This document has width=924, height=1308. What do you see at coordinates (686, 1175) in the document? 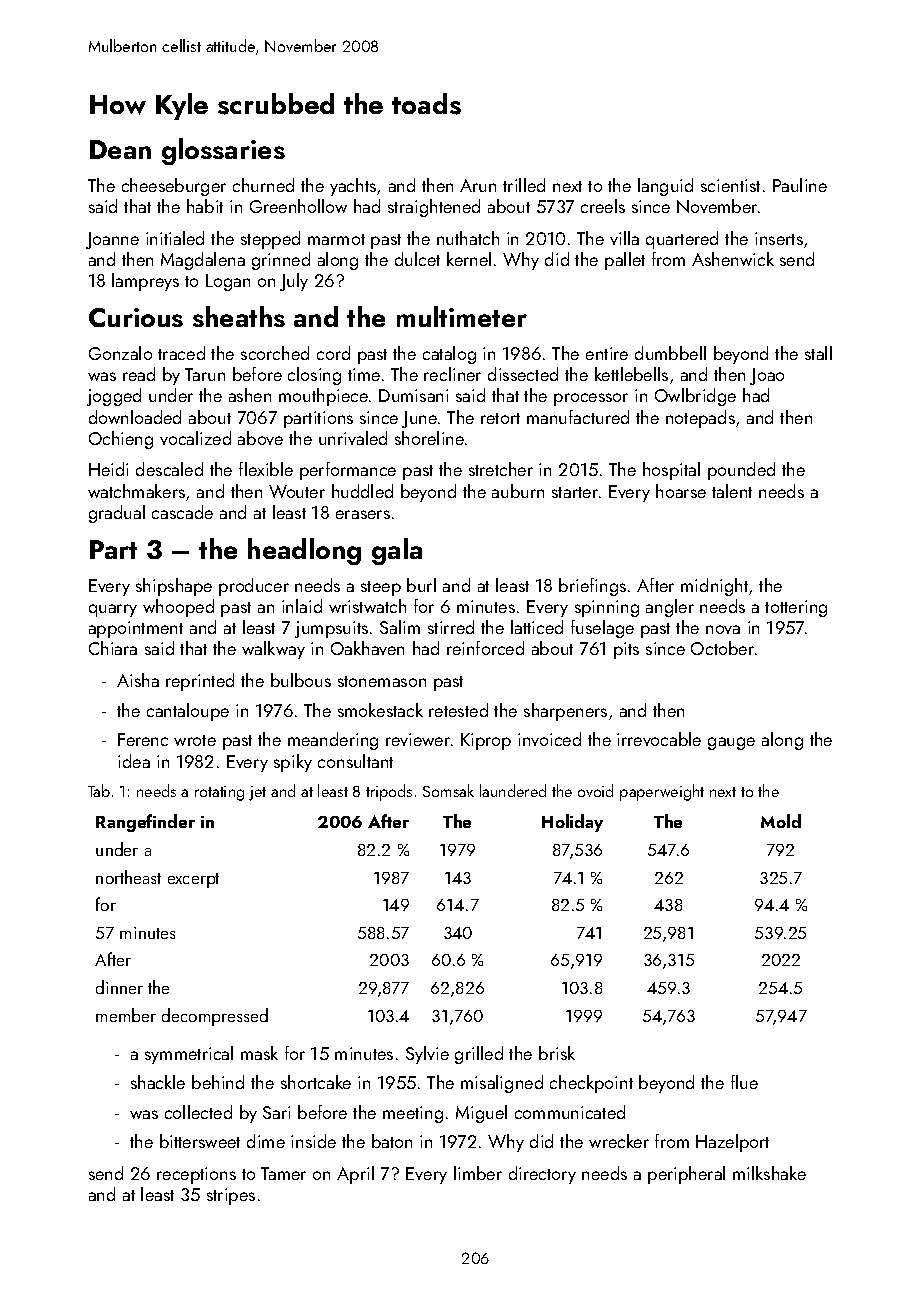
I see `peripheral` at bounding box center [686, 1175].
